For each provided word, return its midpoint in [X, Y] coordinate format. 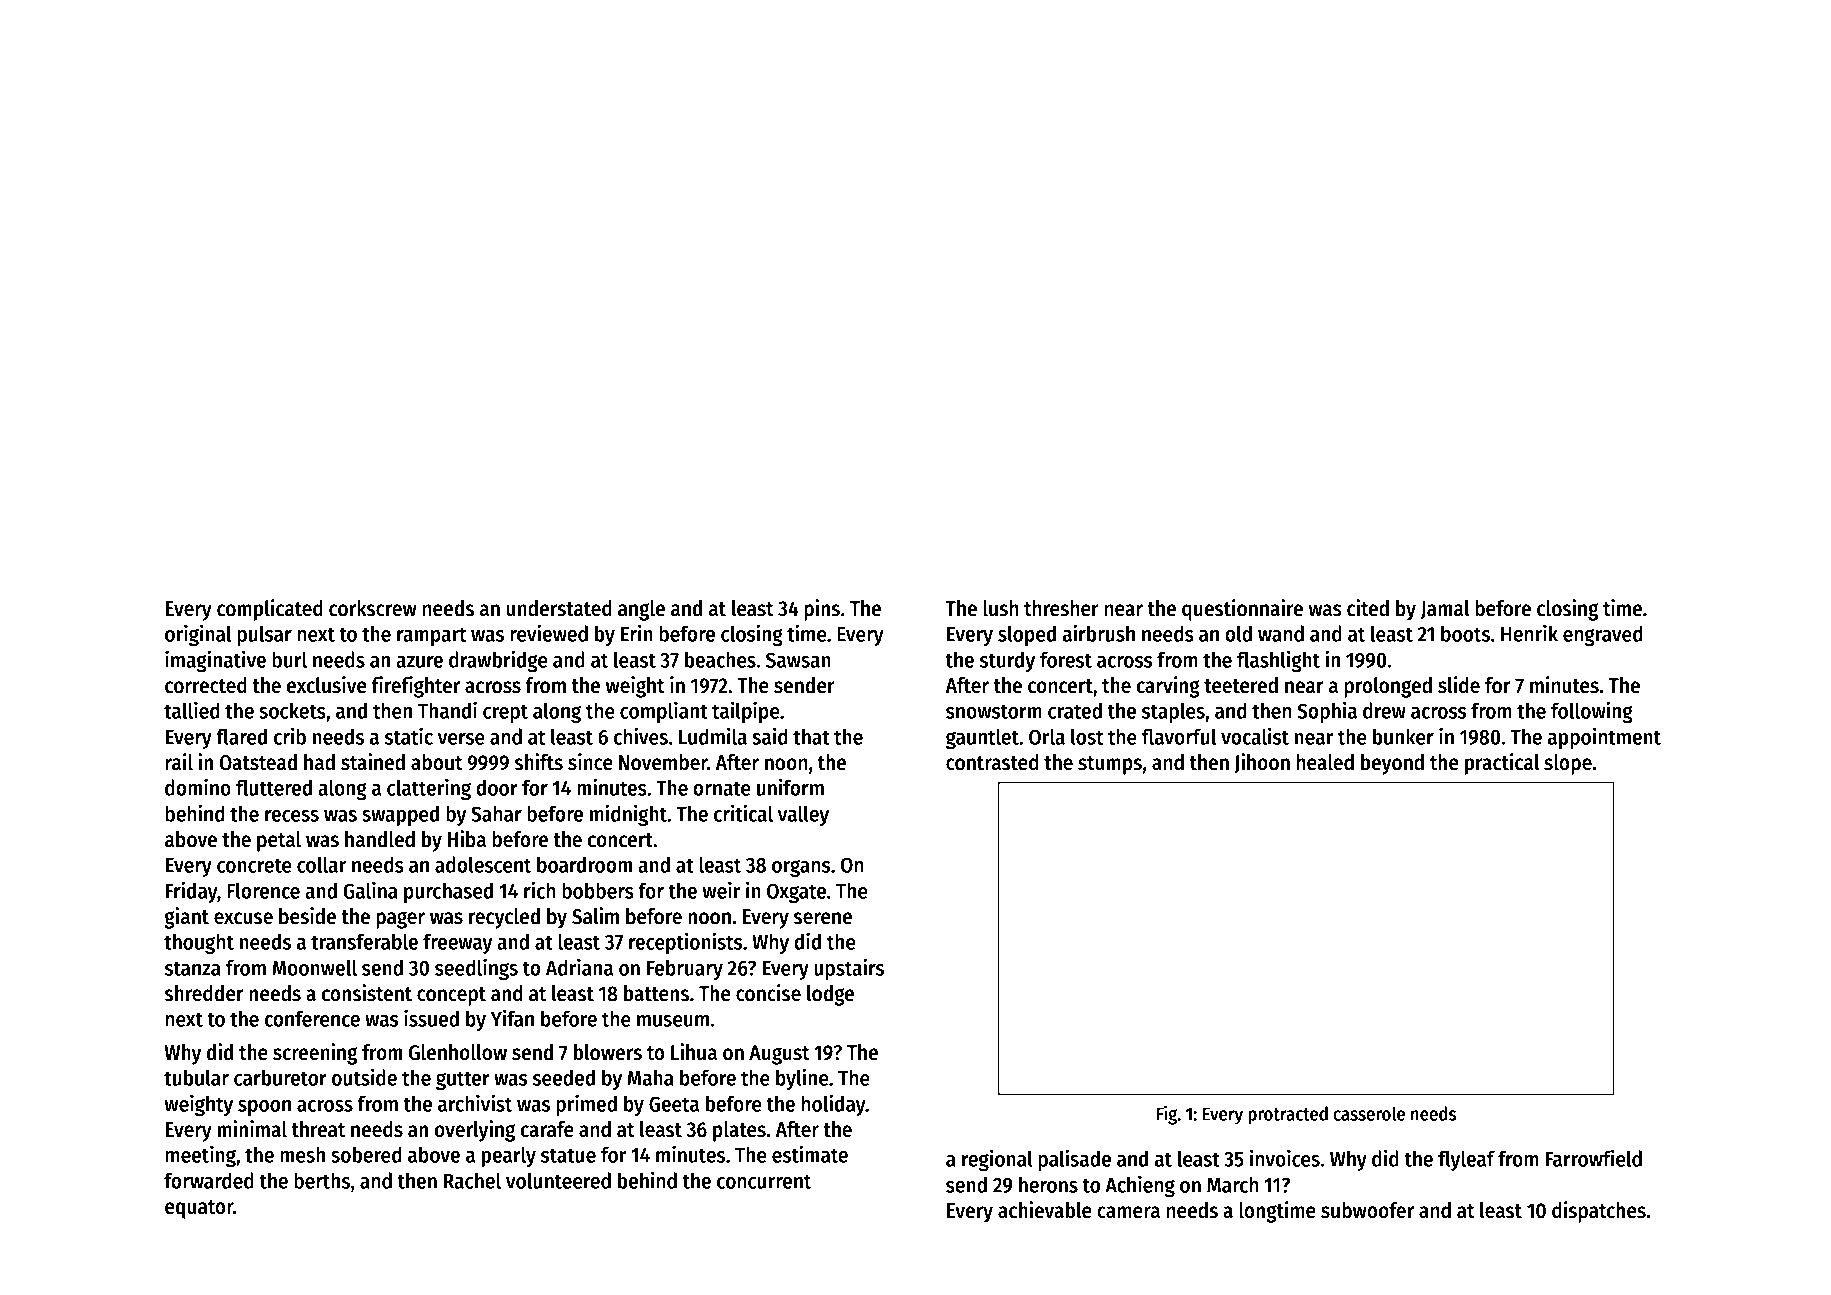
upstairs [849, 969]
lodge [830, 995]
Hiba [467, 839]
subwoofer [1367, 1210]
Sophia [1327, 712]
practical [1502, 764]
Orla [1047, 736]
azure [419, 662]
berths [322, 1180]
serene [823, 918]
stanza [193, 968]
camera [1128, 1212]
